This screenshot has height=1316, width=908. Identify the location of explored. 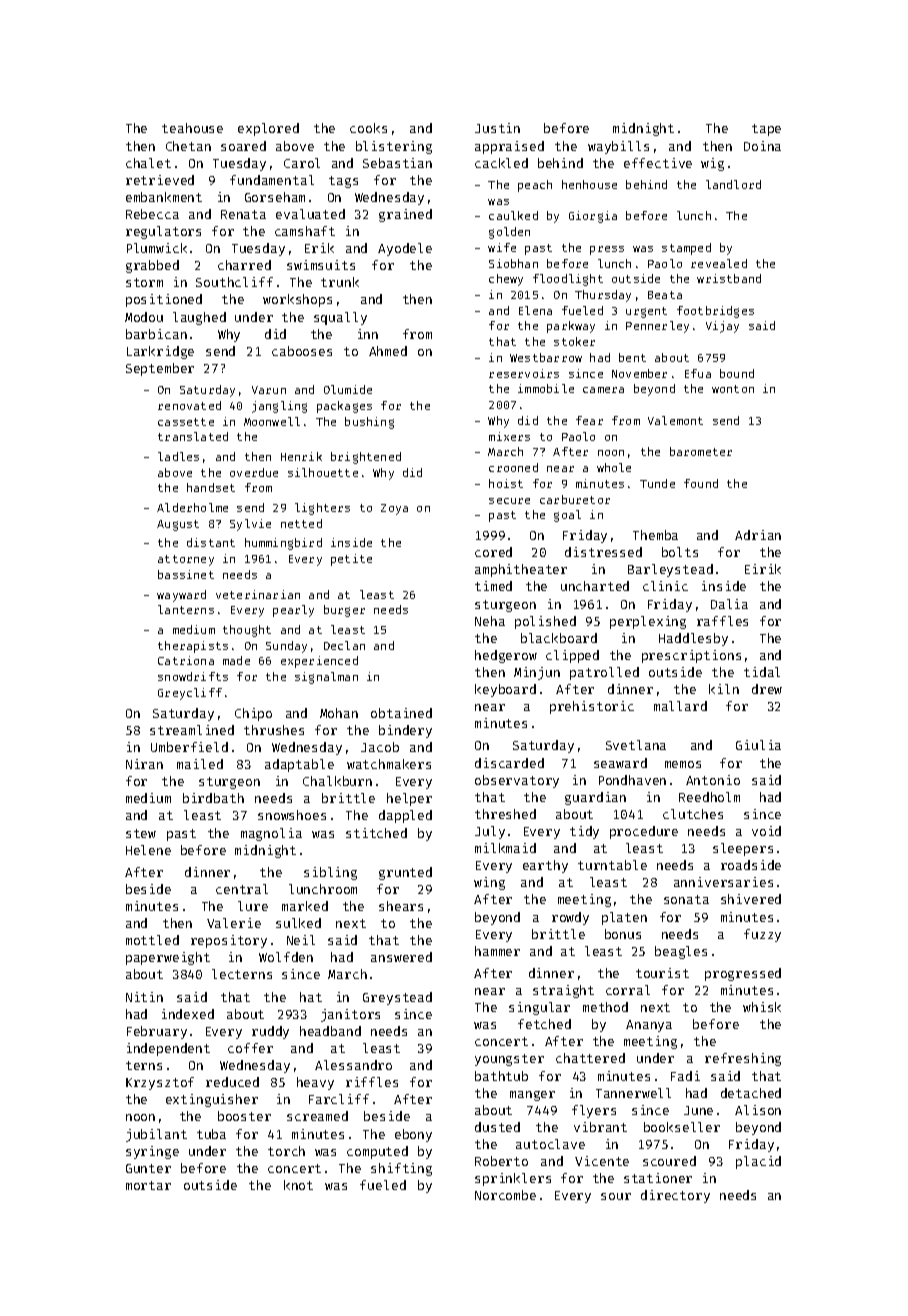
(268, 129).
